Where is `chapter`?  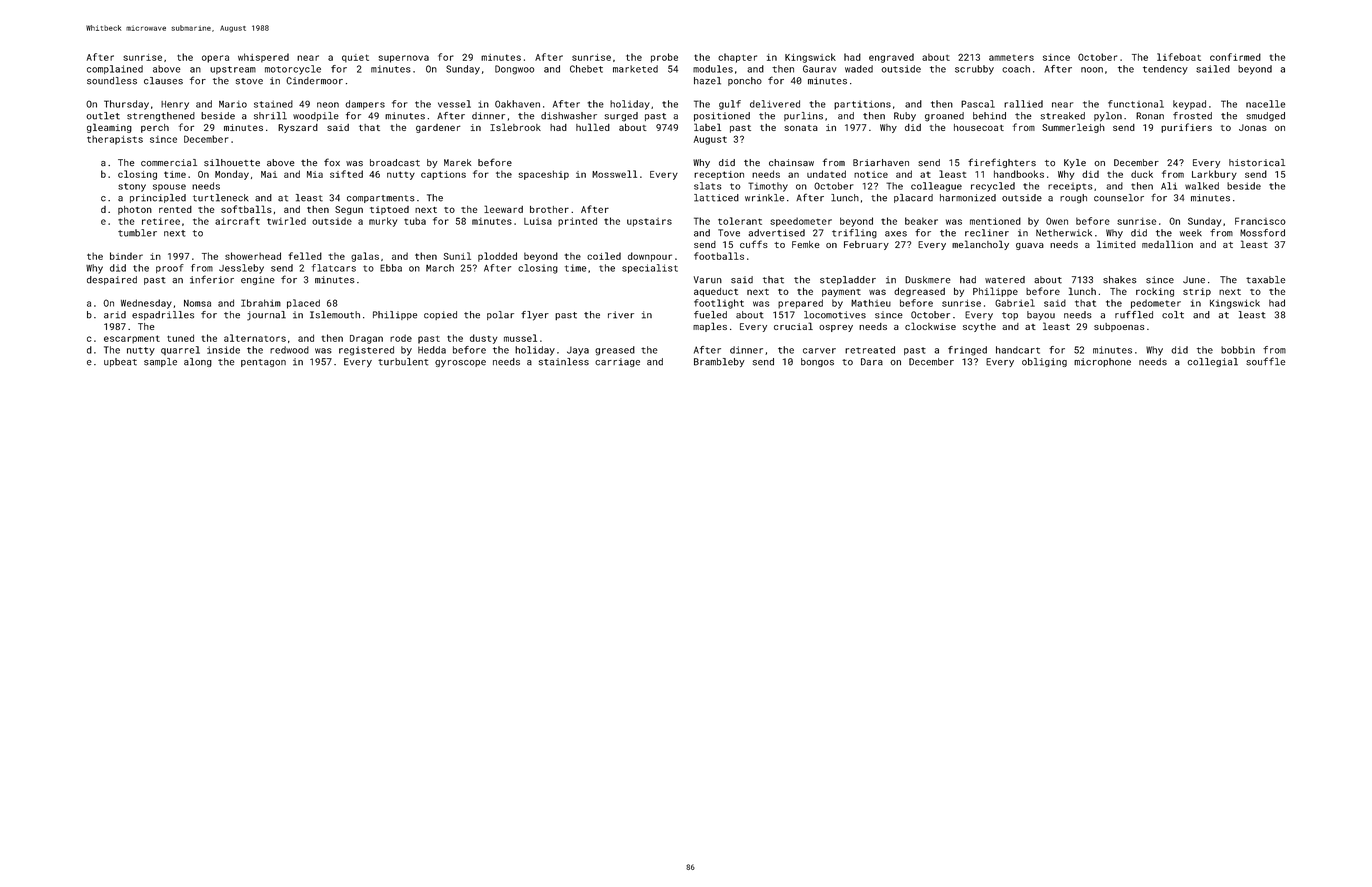
chapter is located at coordinates (737, 58).
